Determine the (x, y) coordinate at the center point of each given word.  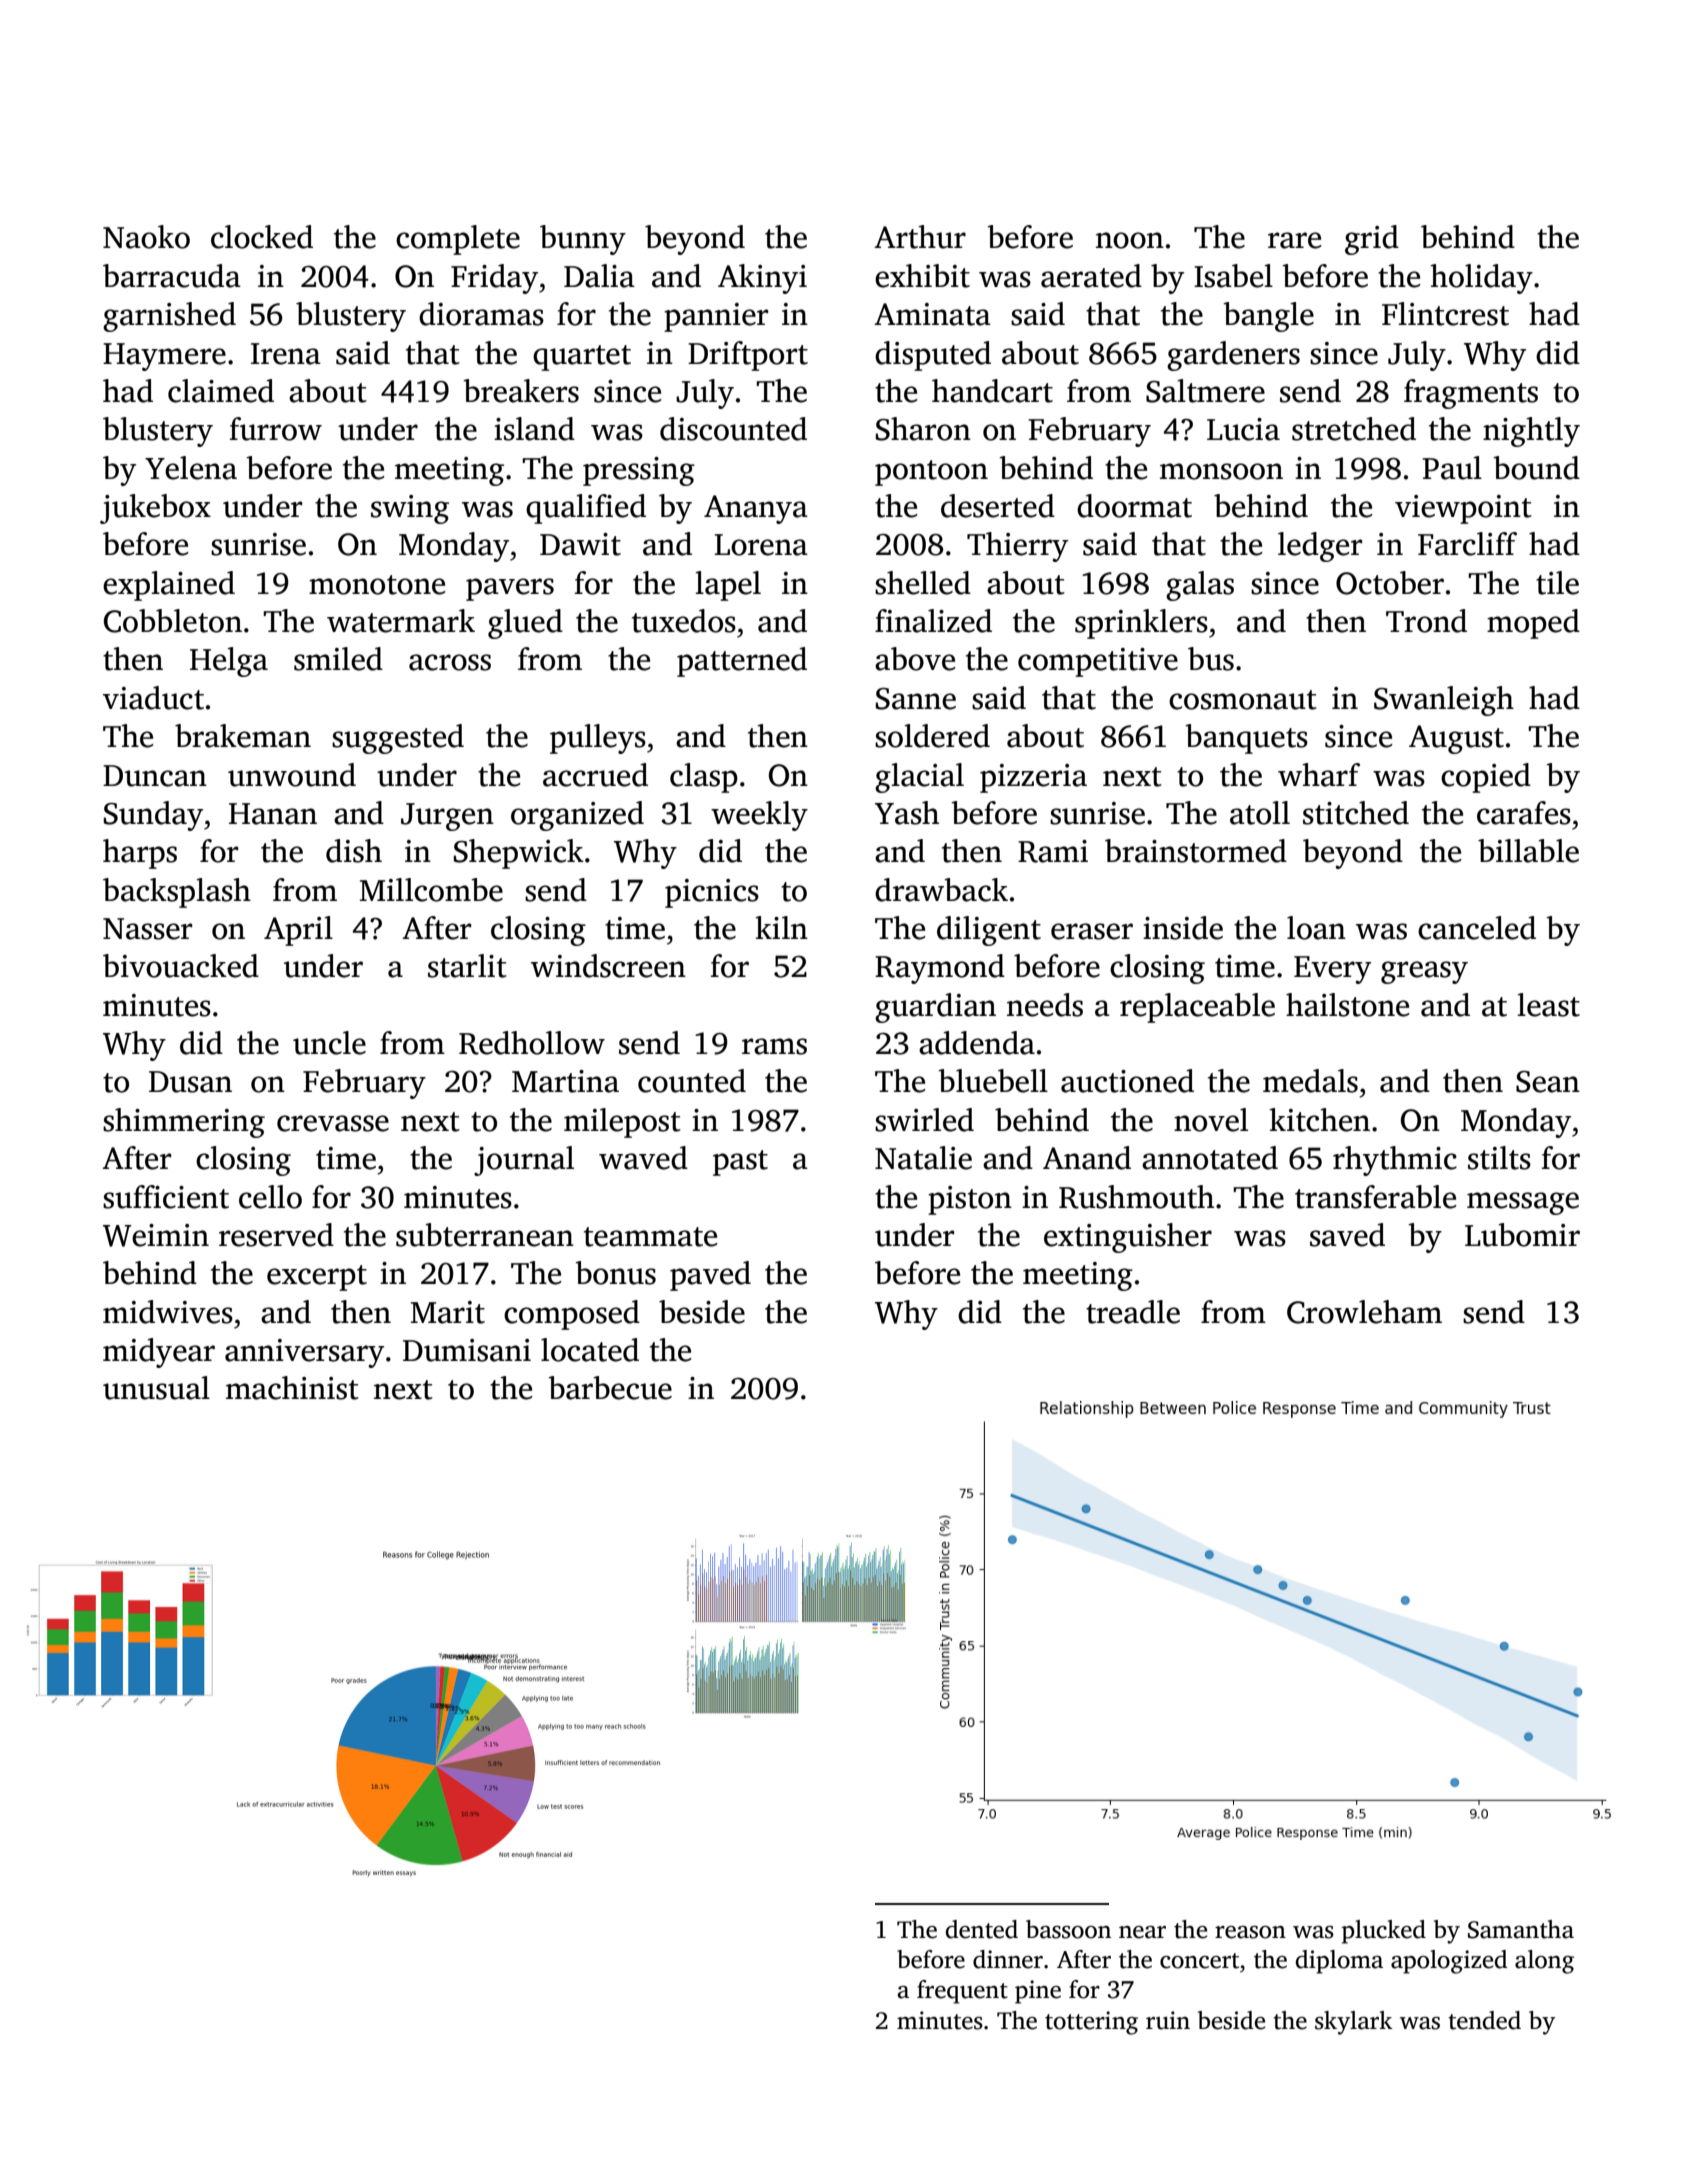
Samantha (1521, 1929)
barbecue (610, 1388)
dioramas (481, 314)
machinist (292, 1388)
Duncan (155, 776)
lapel (728, 586)
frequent (962, 1992)
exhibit (922, 276)
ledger (1320, 547)
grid (1372, 240)
